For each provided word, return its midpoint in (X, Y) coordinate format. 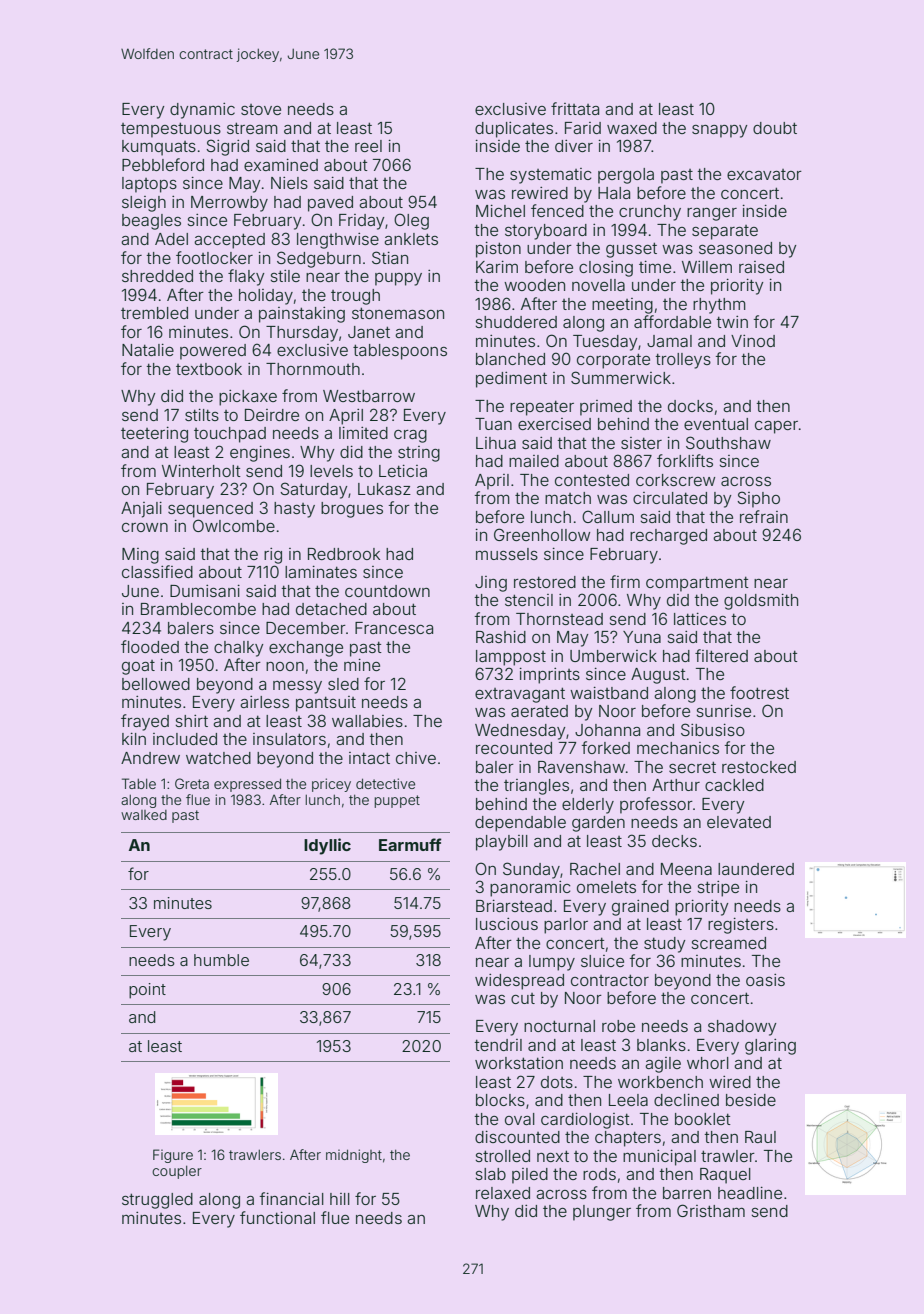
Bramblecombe (198, 609)
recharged (668, 537)
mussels (507, 554)
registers (741, 926)
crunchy (650, 213)
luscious (507, 924)
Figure (173, 1156)
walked (144, 815)
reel (368, 146)
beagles (151, 222)
